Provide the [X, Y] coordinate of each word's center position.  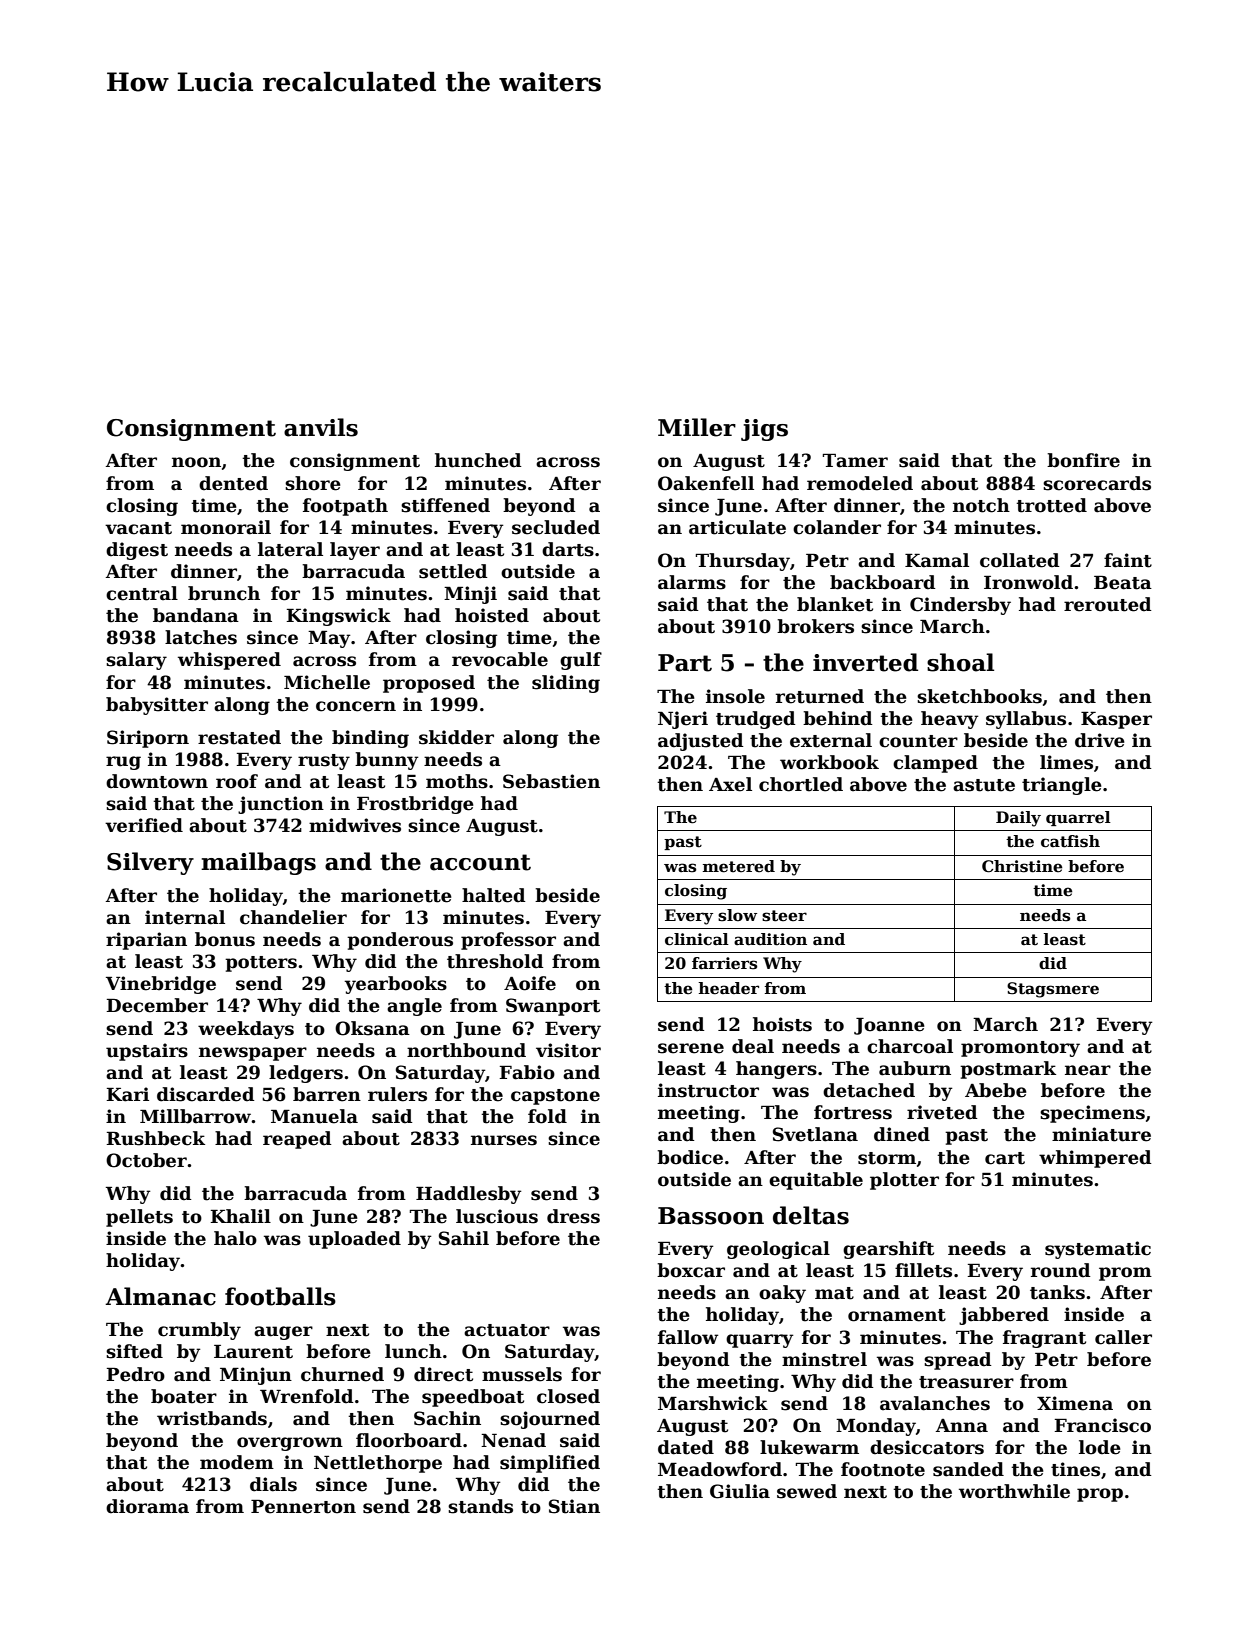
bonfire [1083, 460]
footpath [345, 507]
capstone [555, 1097]
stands [480, 1506]
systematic [1098, 1250]
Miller [697, 427]
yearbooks [395, 985]
